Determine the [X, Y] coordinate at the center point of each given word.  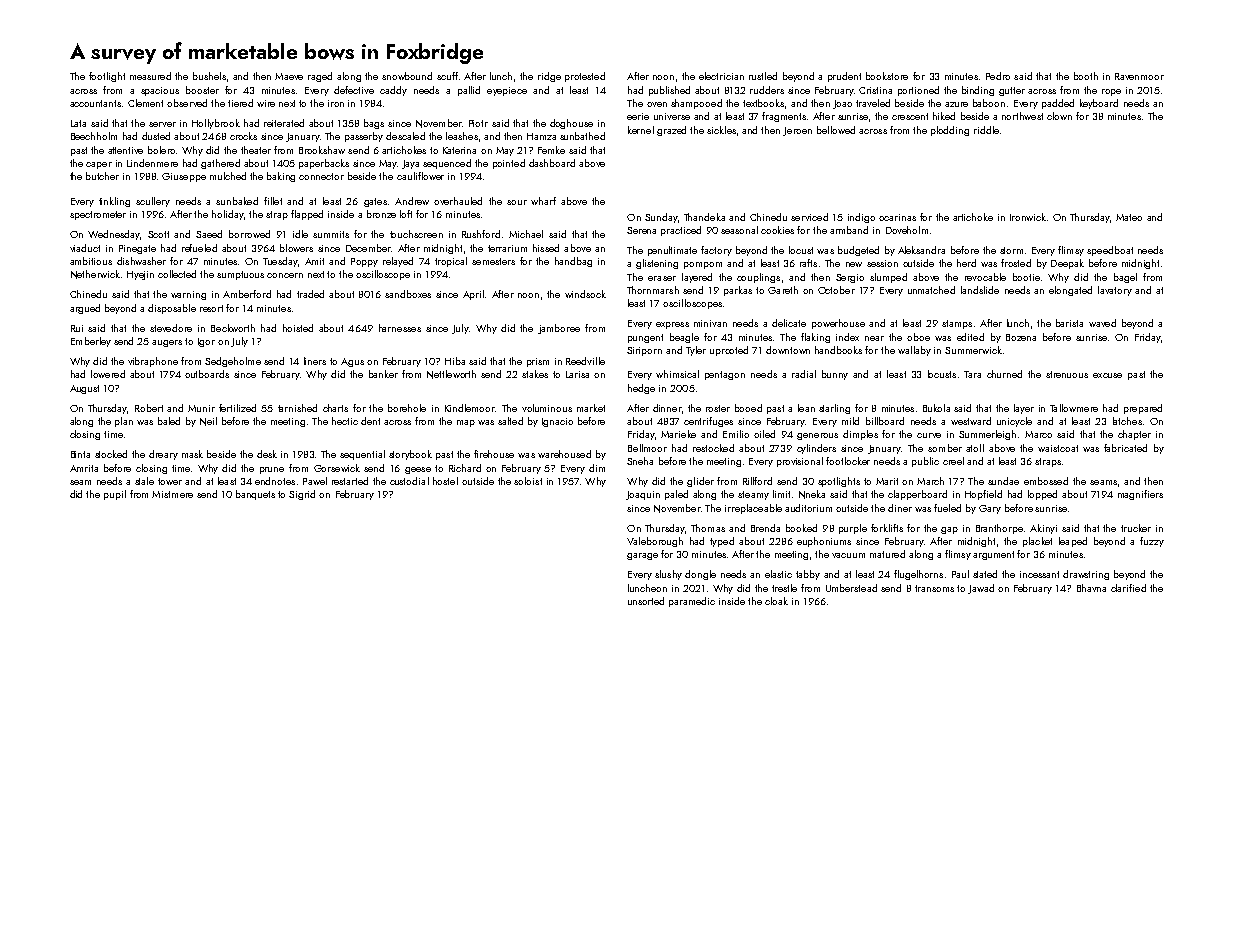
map [466, 423]
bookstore [887, 76]
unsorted [646, 601]
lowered [108, 374]
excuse [1107, 375]
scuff [447, 76]
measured [150, 76]
